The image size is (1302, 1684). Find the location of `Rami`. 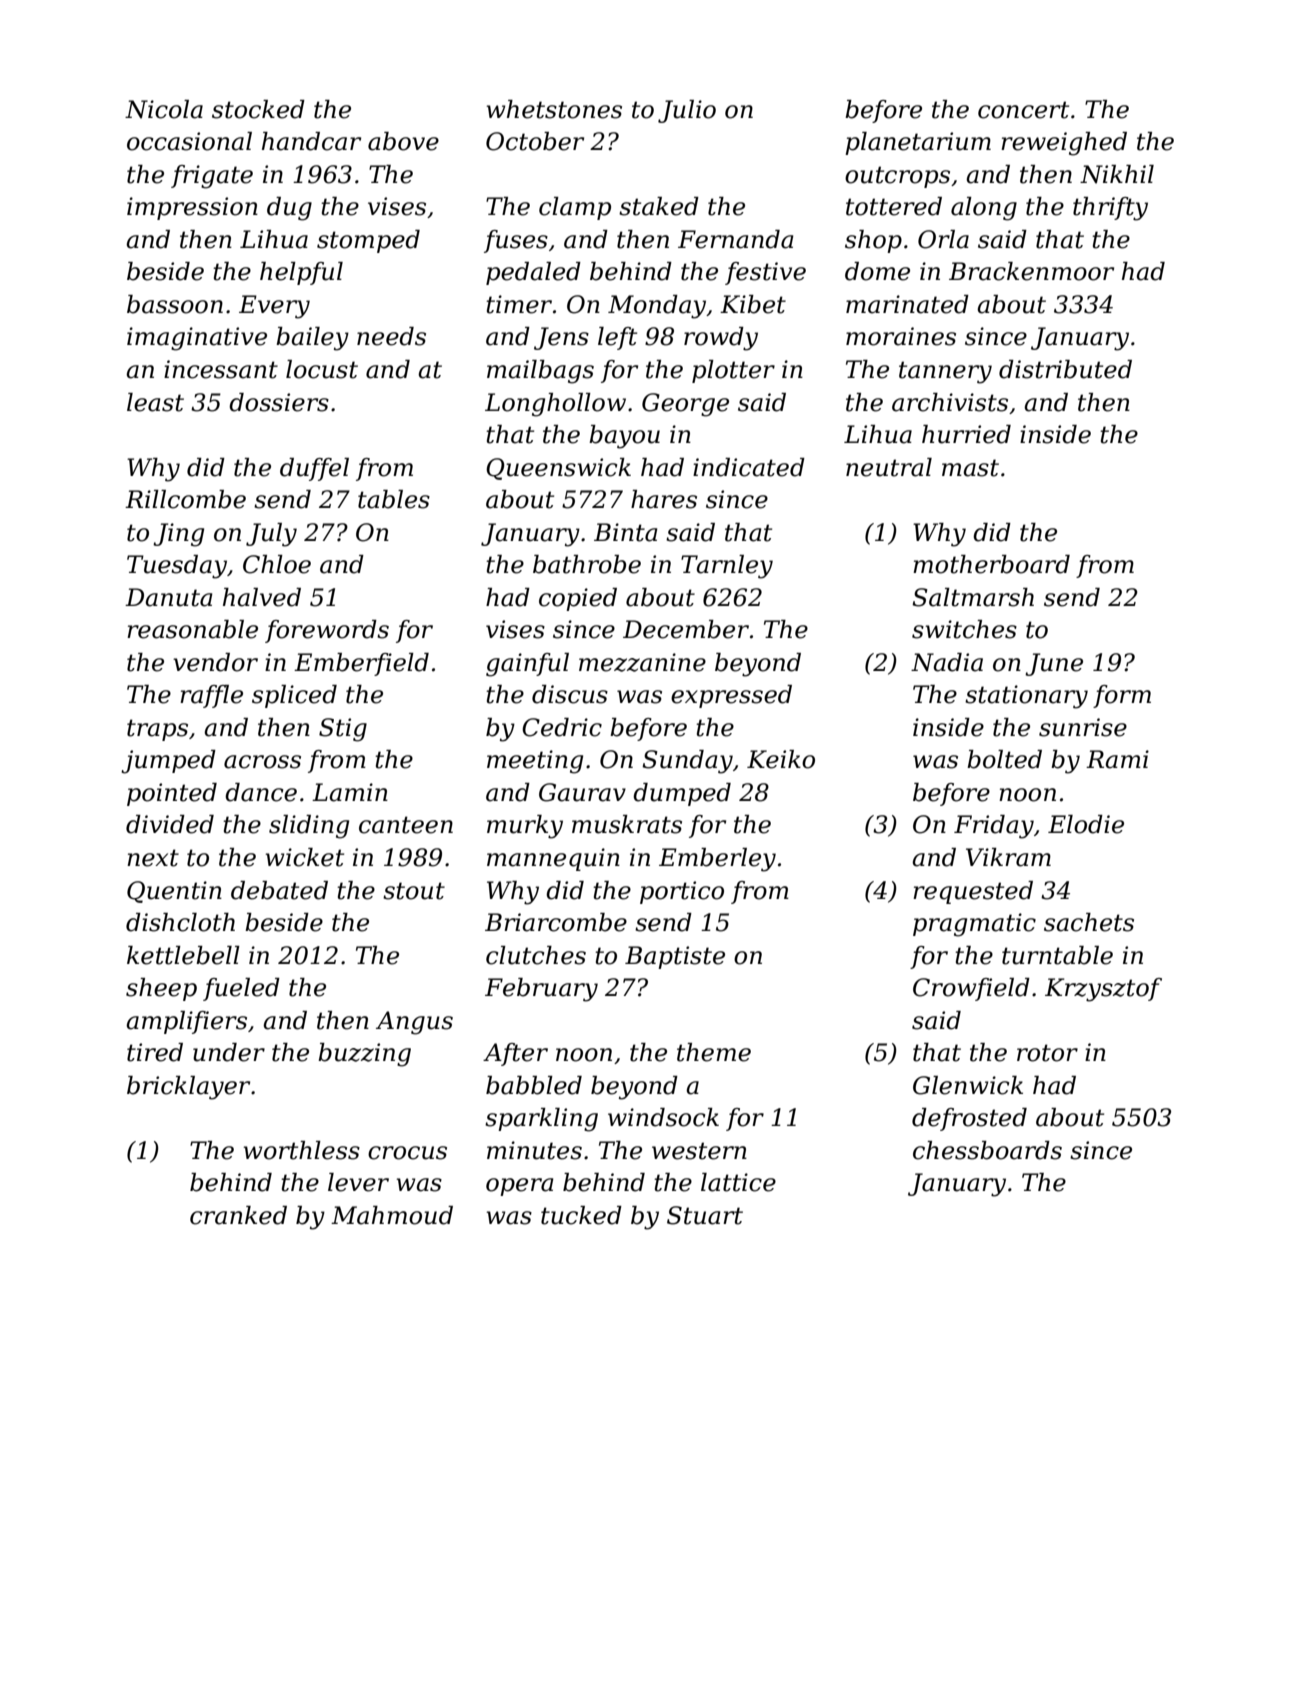

Rami is located at coordinates (1117, 759).
